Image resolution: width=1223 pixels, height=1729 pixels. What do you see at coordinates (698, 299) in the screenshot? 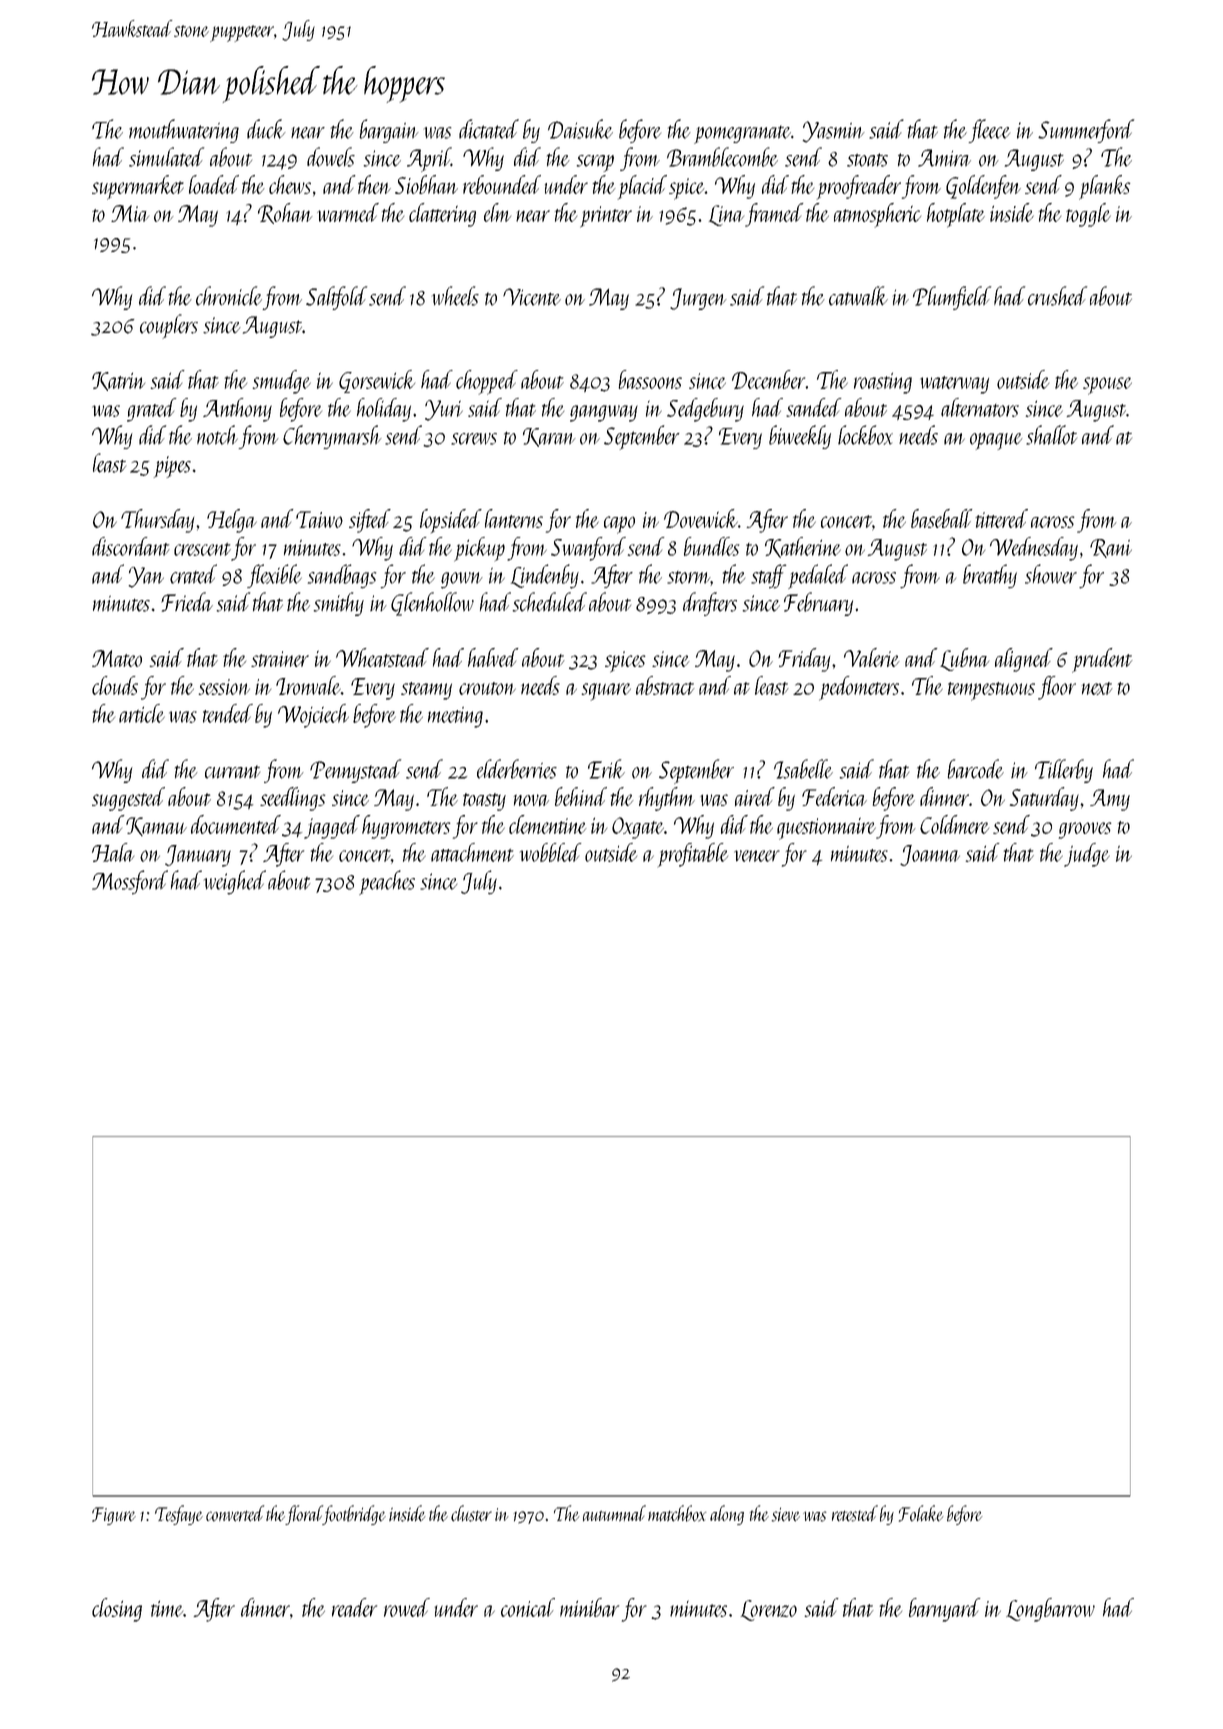
I see `Jurgen` at bounding box center [698, 299].
